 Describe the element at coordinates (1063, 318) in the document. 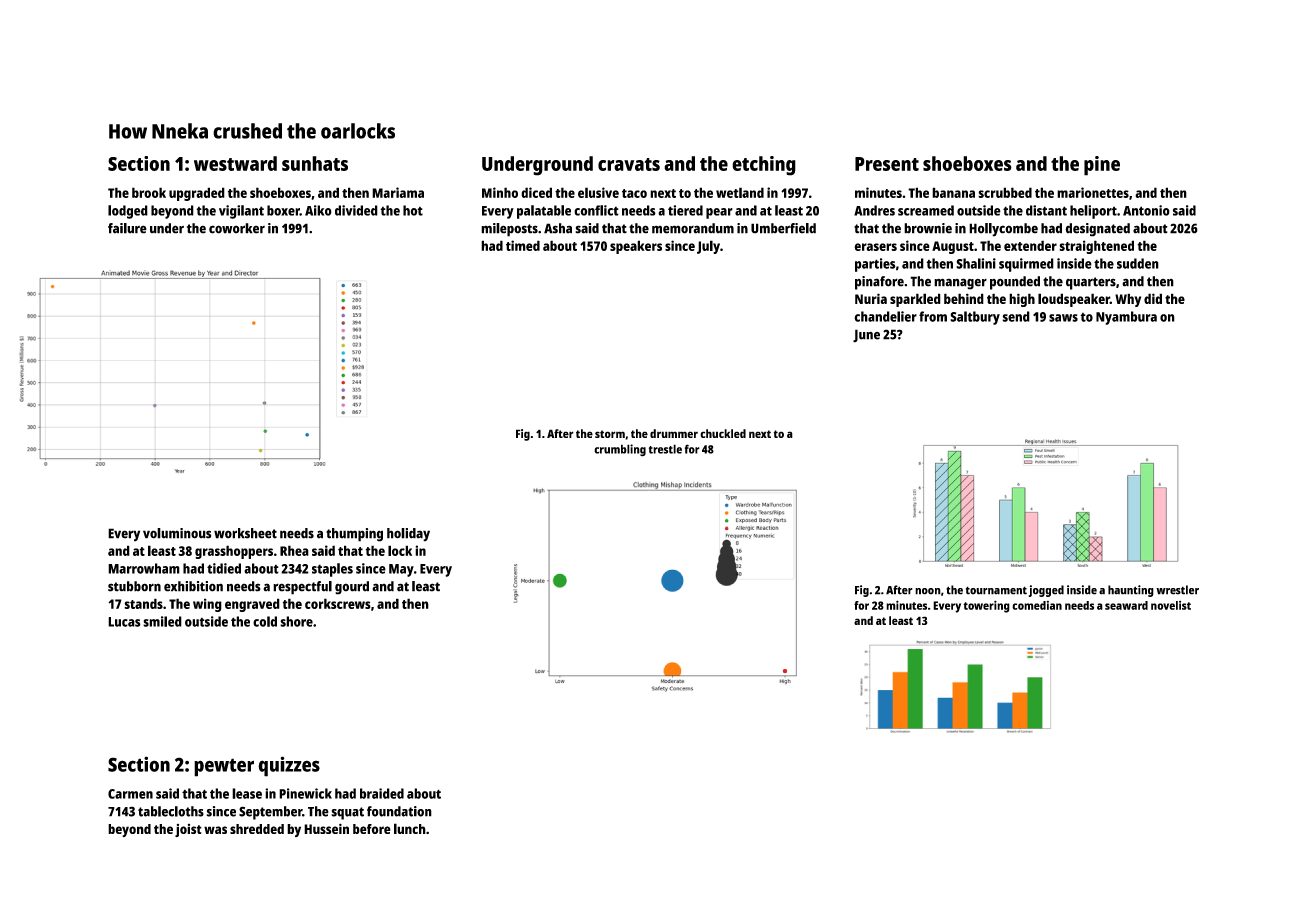

I see `saws` at that location.
